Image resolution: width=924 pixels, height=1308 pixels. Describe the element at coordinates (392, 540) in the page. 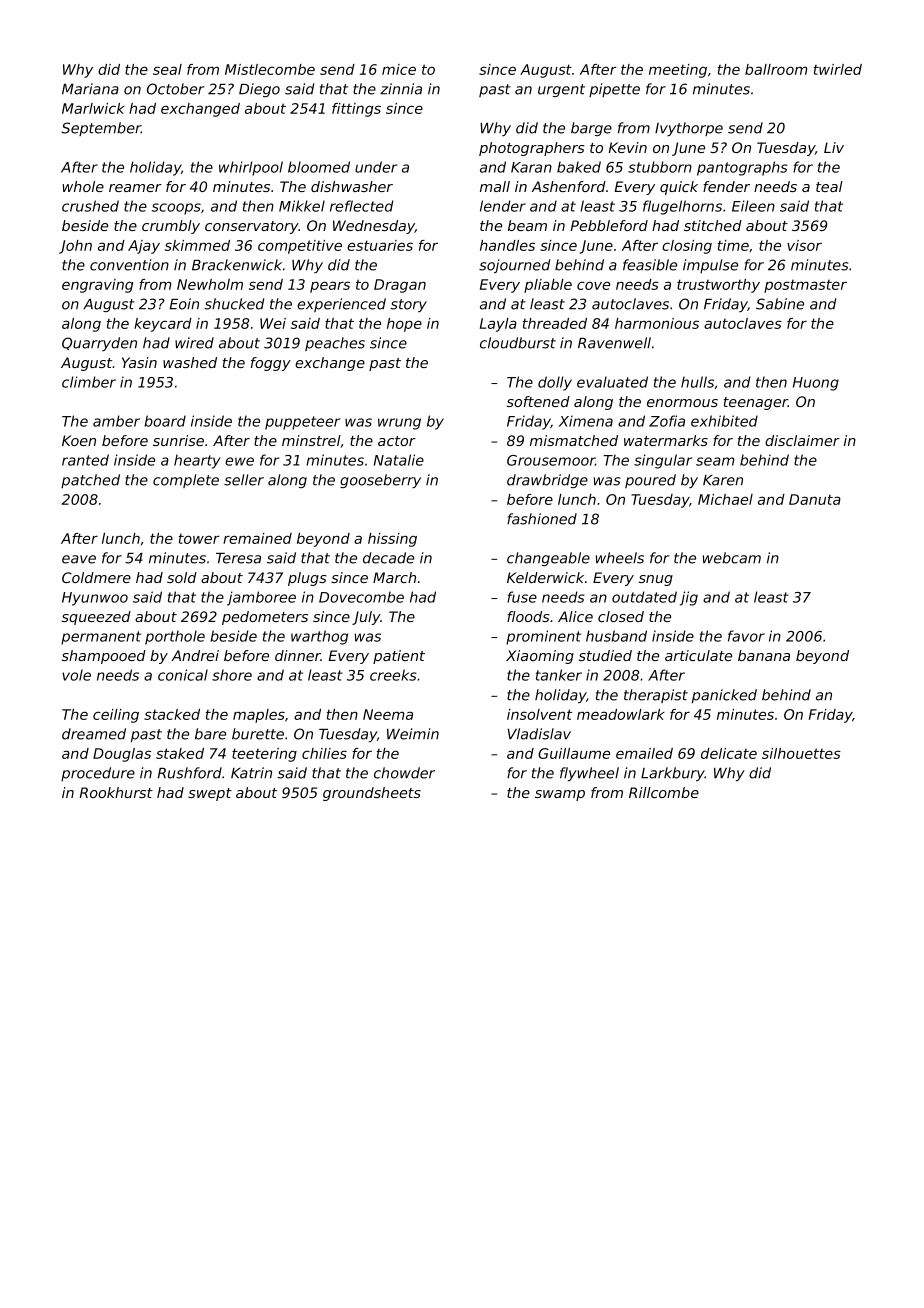

I see `hissing` at that location.
